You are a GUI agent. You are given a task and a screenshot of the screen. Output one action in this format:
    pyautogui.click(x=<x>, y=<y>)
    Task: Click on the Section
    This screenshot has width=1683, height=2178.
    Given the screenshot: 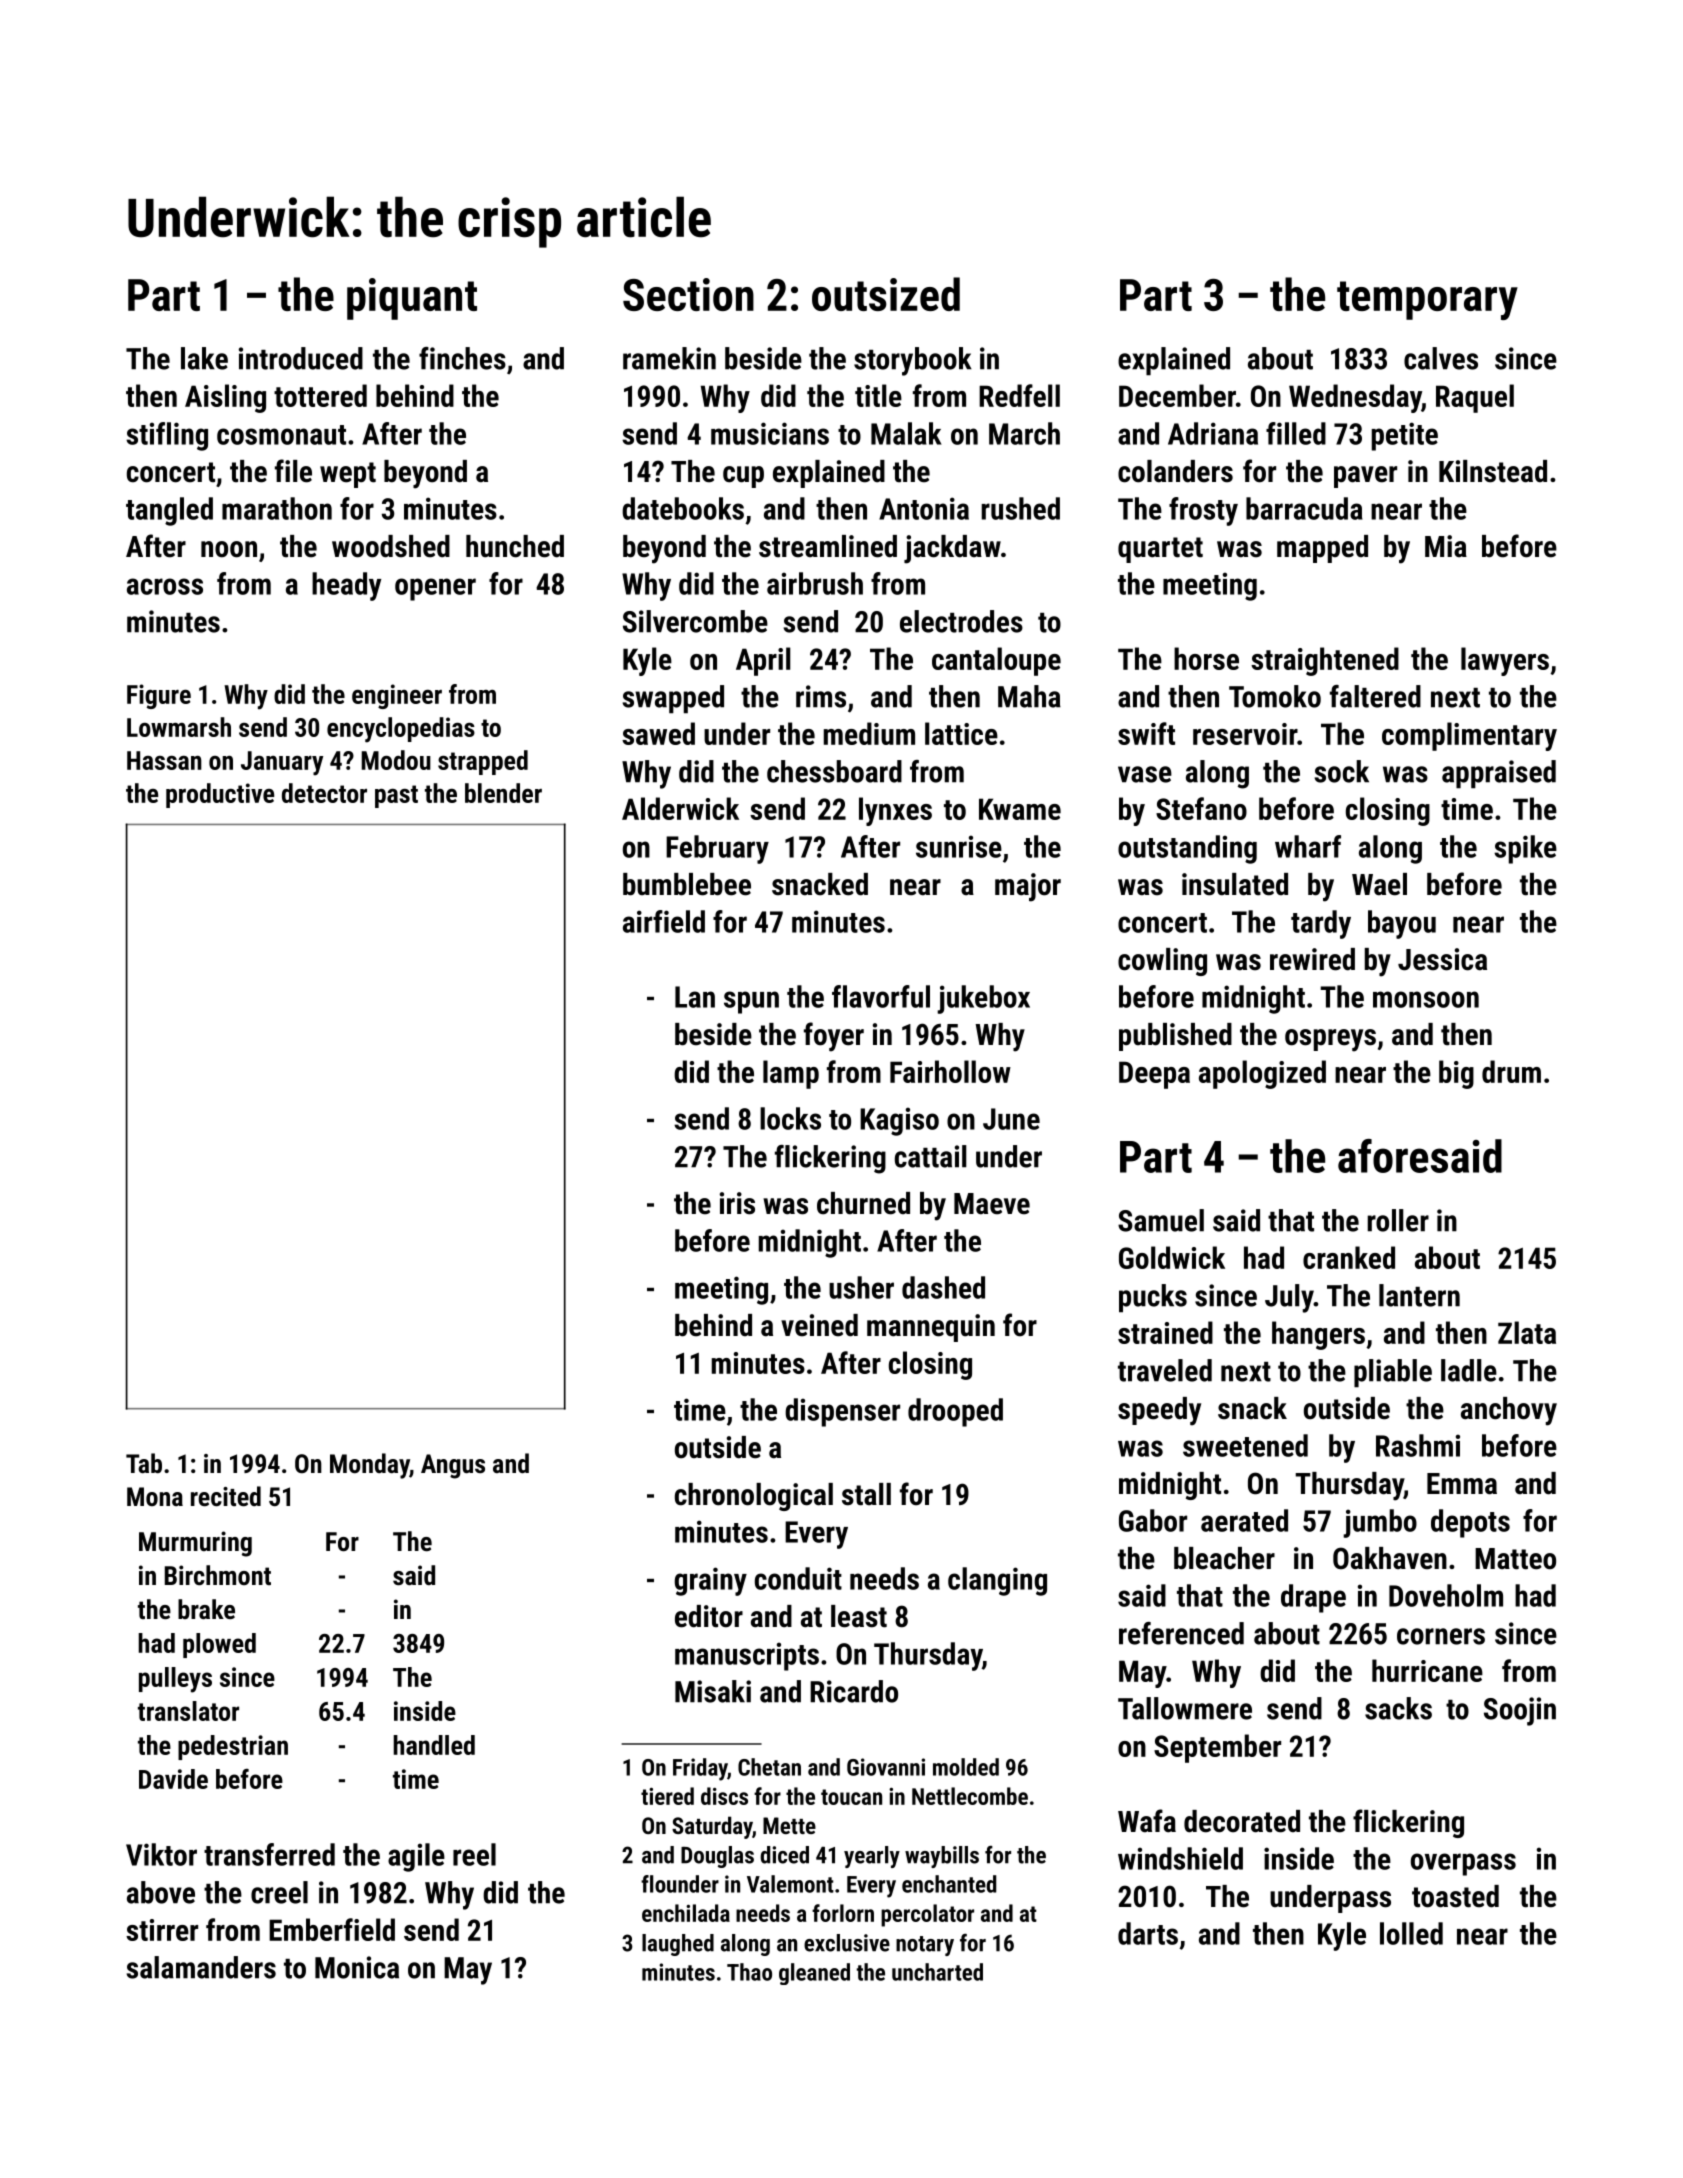 What is the action you would take?
    pyautogui.click(x=688, y=294)
